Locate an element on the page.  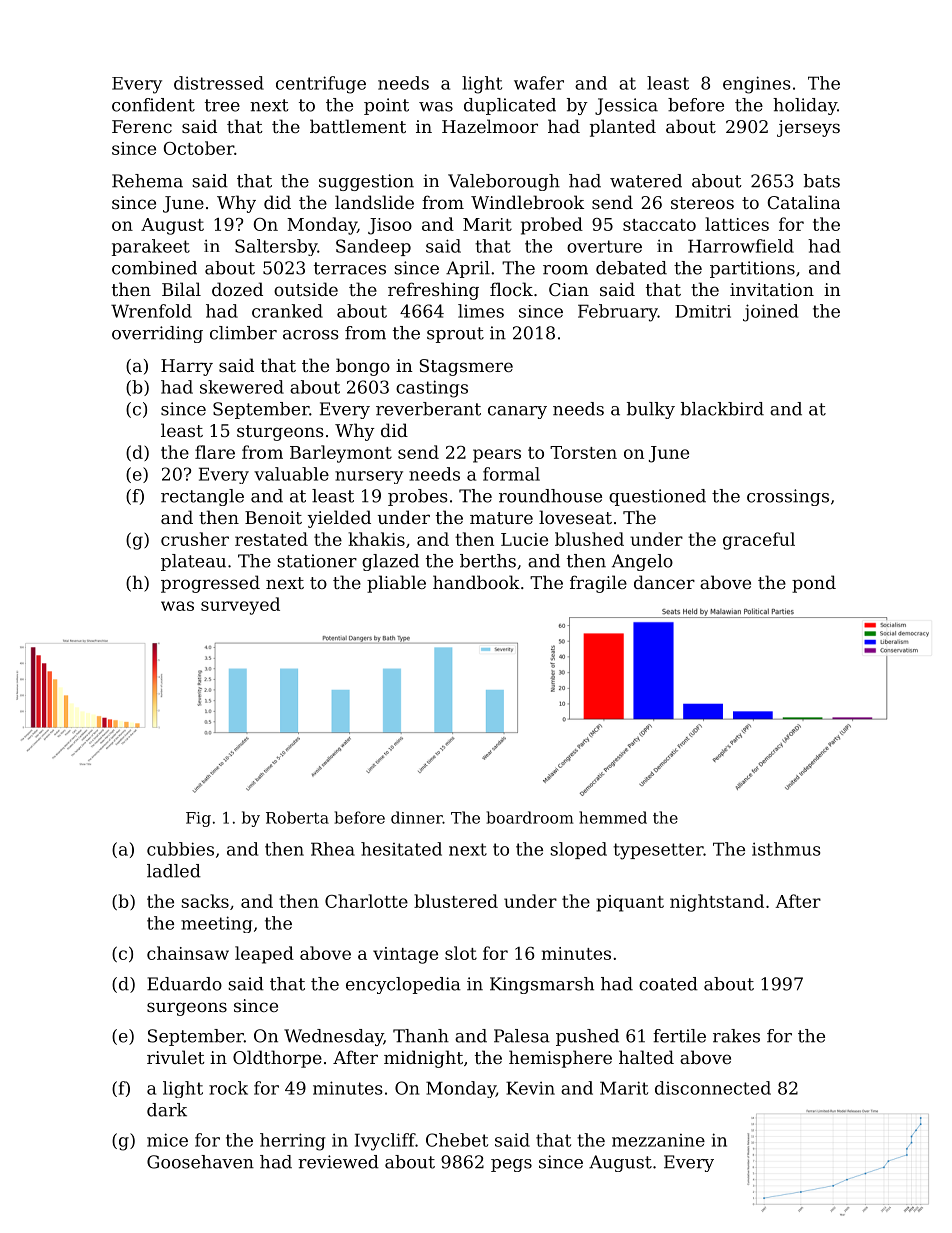
fragile is located at coordinates (598, 584).
